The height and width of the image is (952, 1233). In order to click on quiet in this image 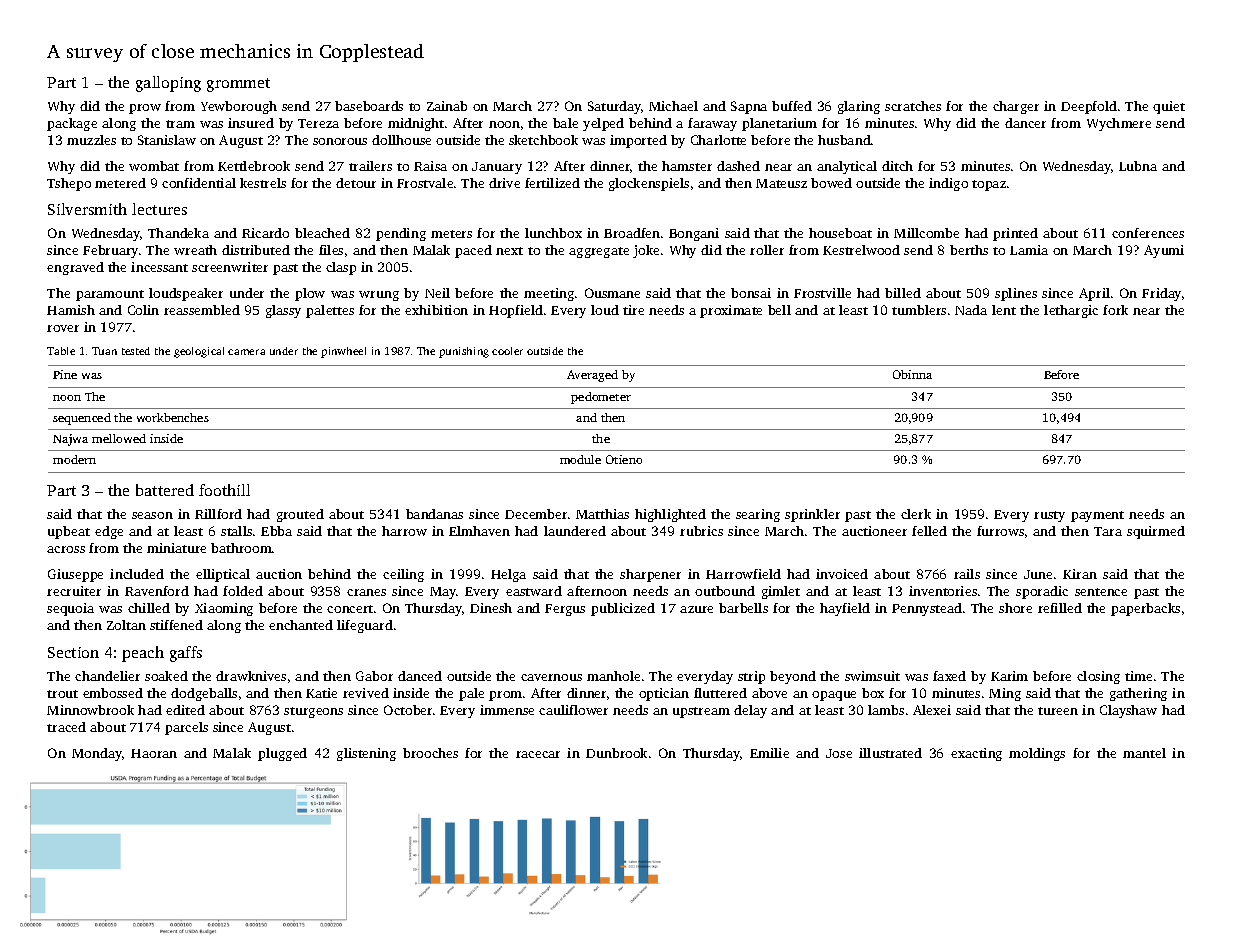, I will do `click(1169, 107)`.
